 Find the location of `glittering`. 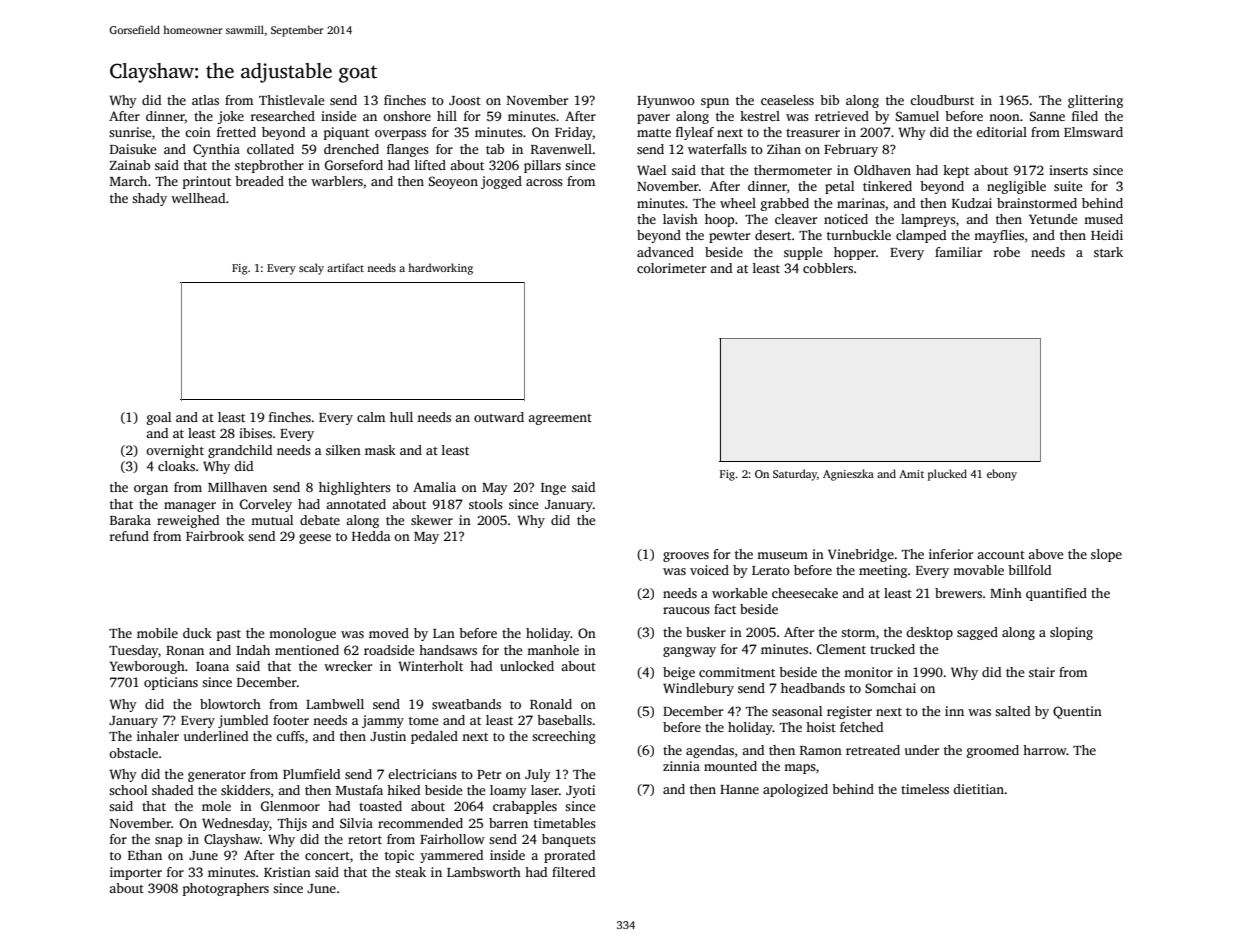

glittering is located at coordinates (1095, 101).
